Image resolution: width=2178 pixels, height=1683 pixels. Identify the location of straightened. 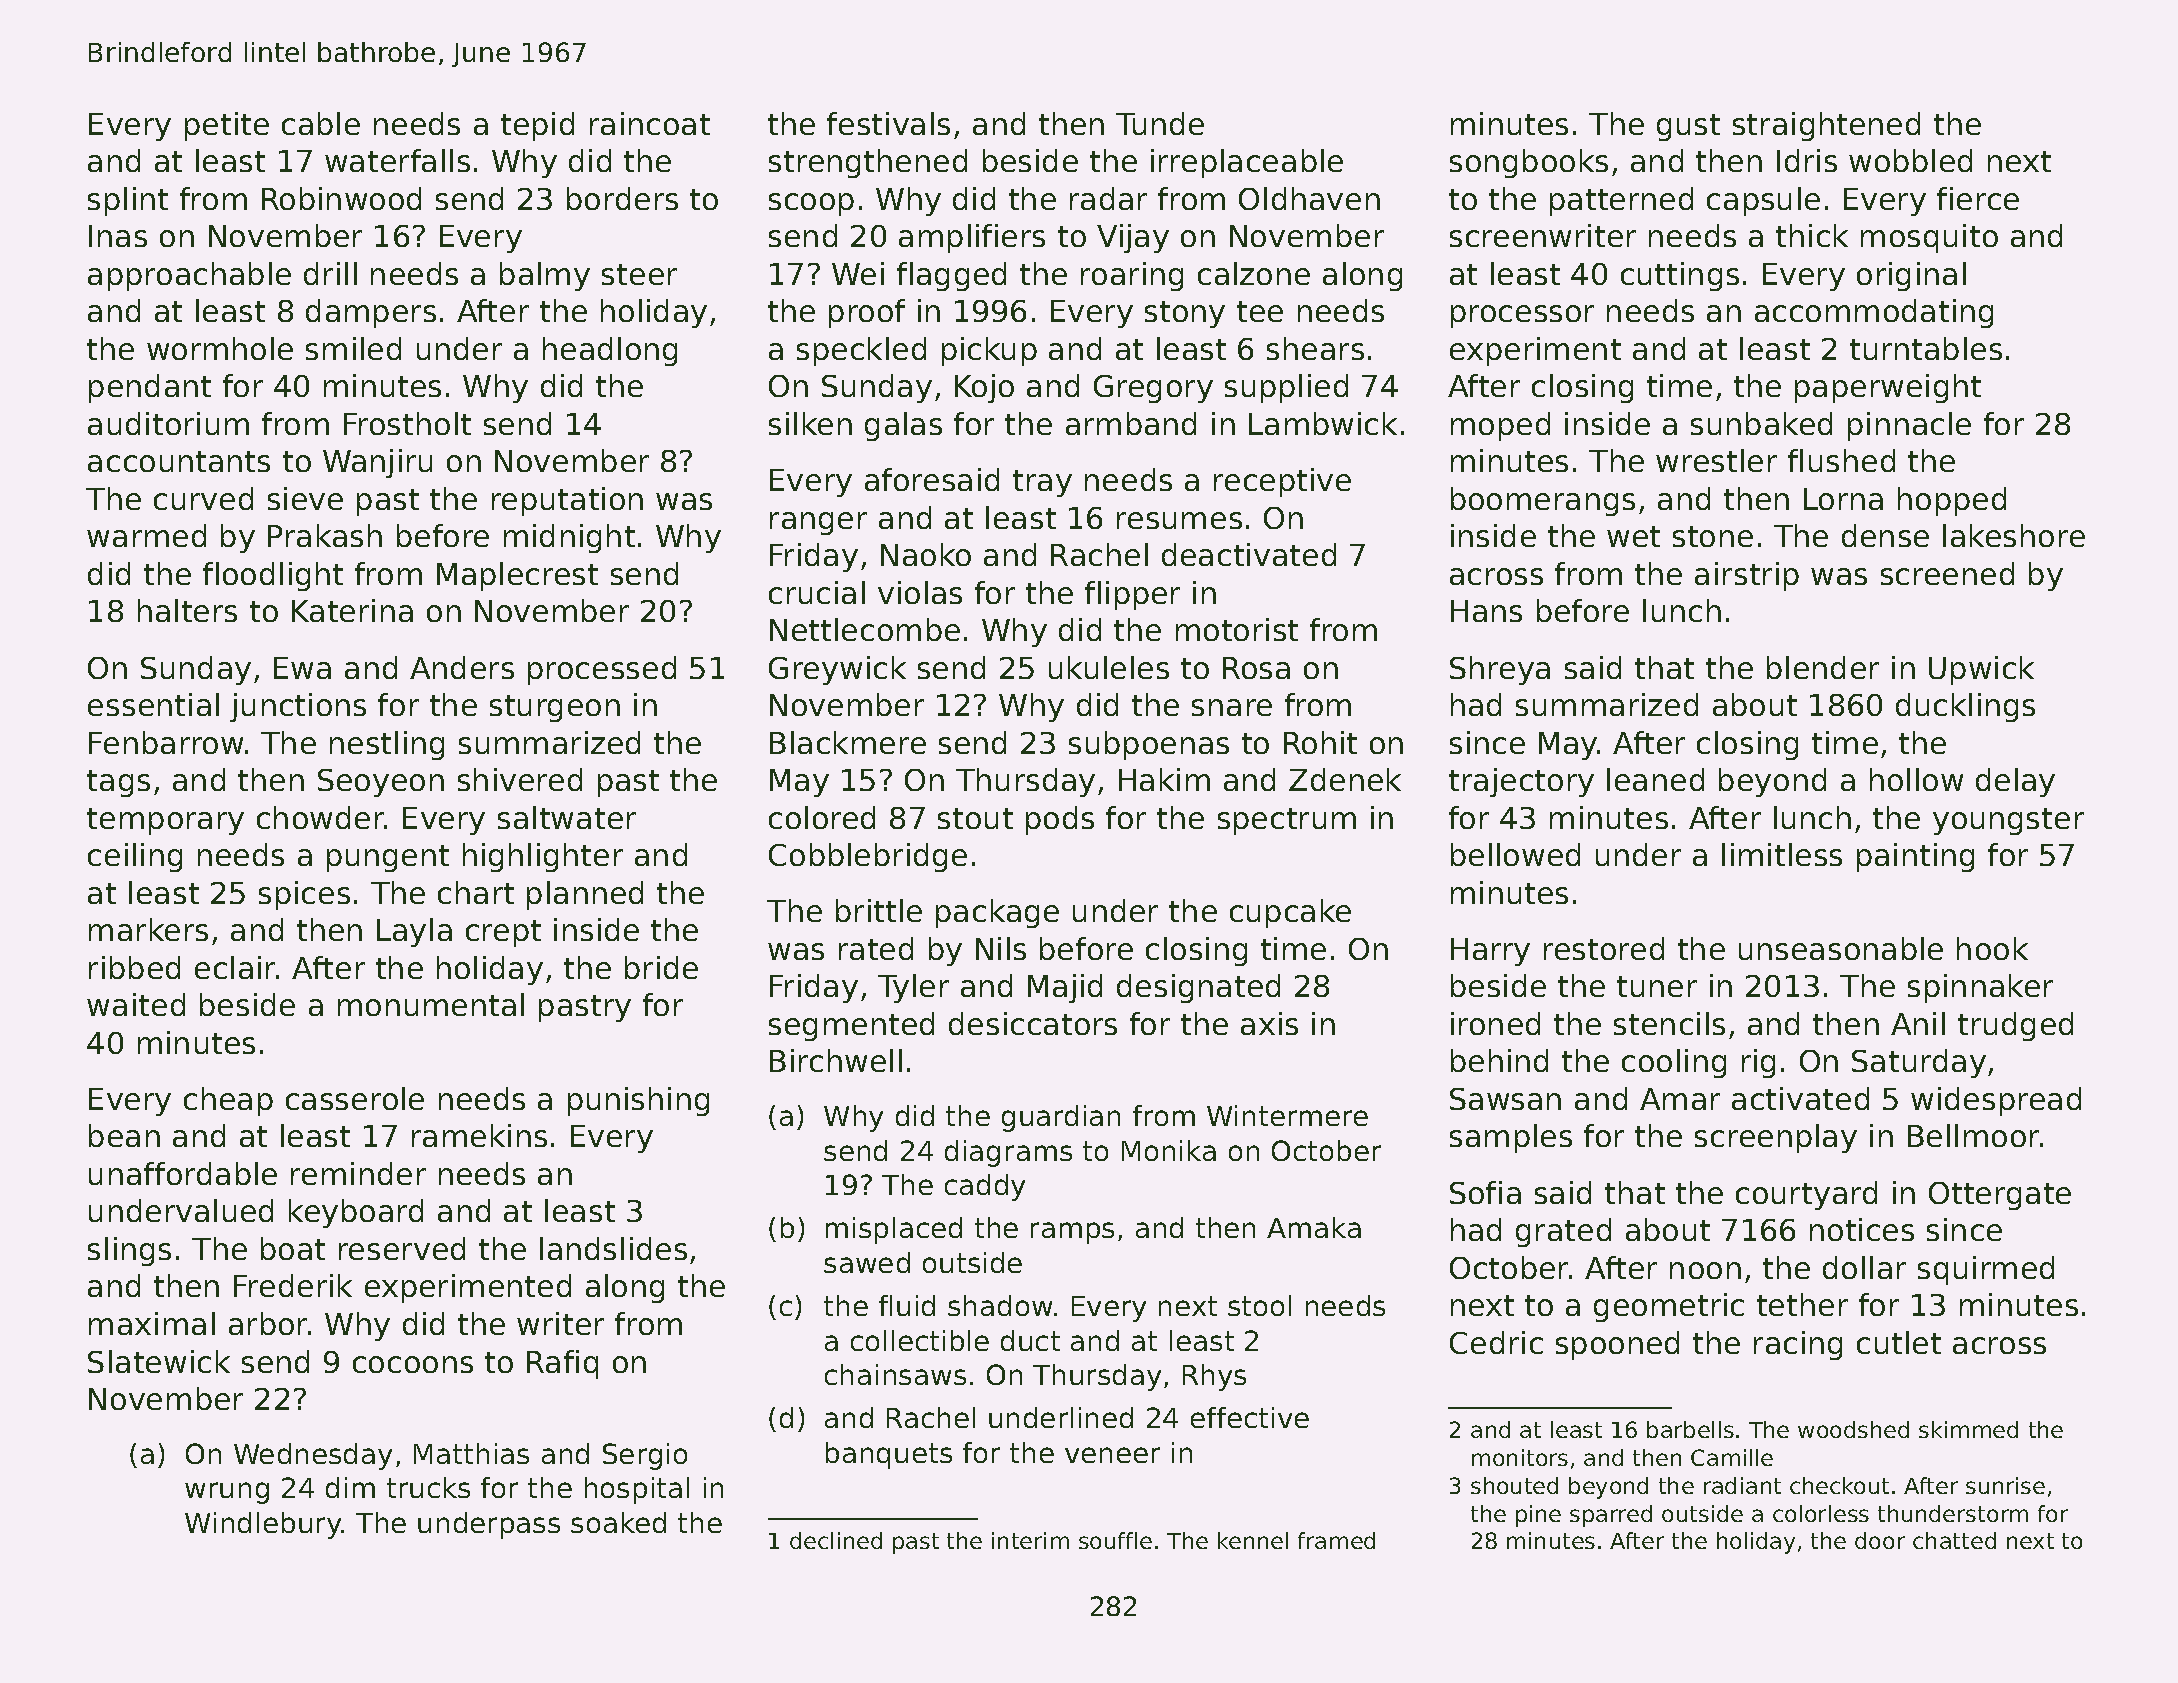
(1826, 126).
